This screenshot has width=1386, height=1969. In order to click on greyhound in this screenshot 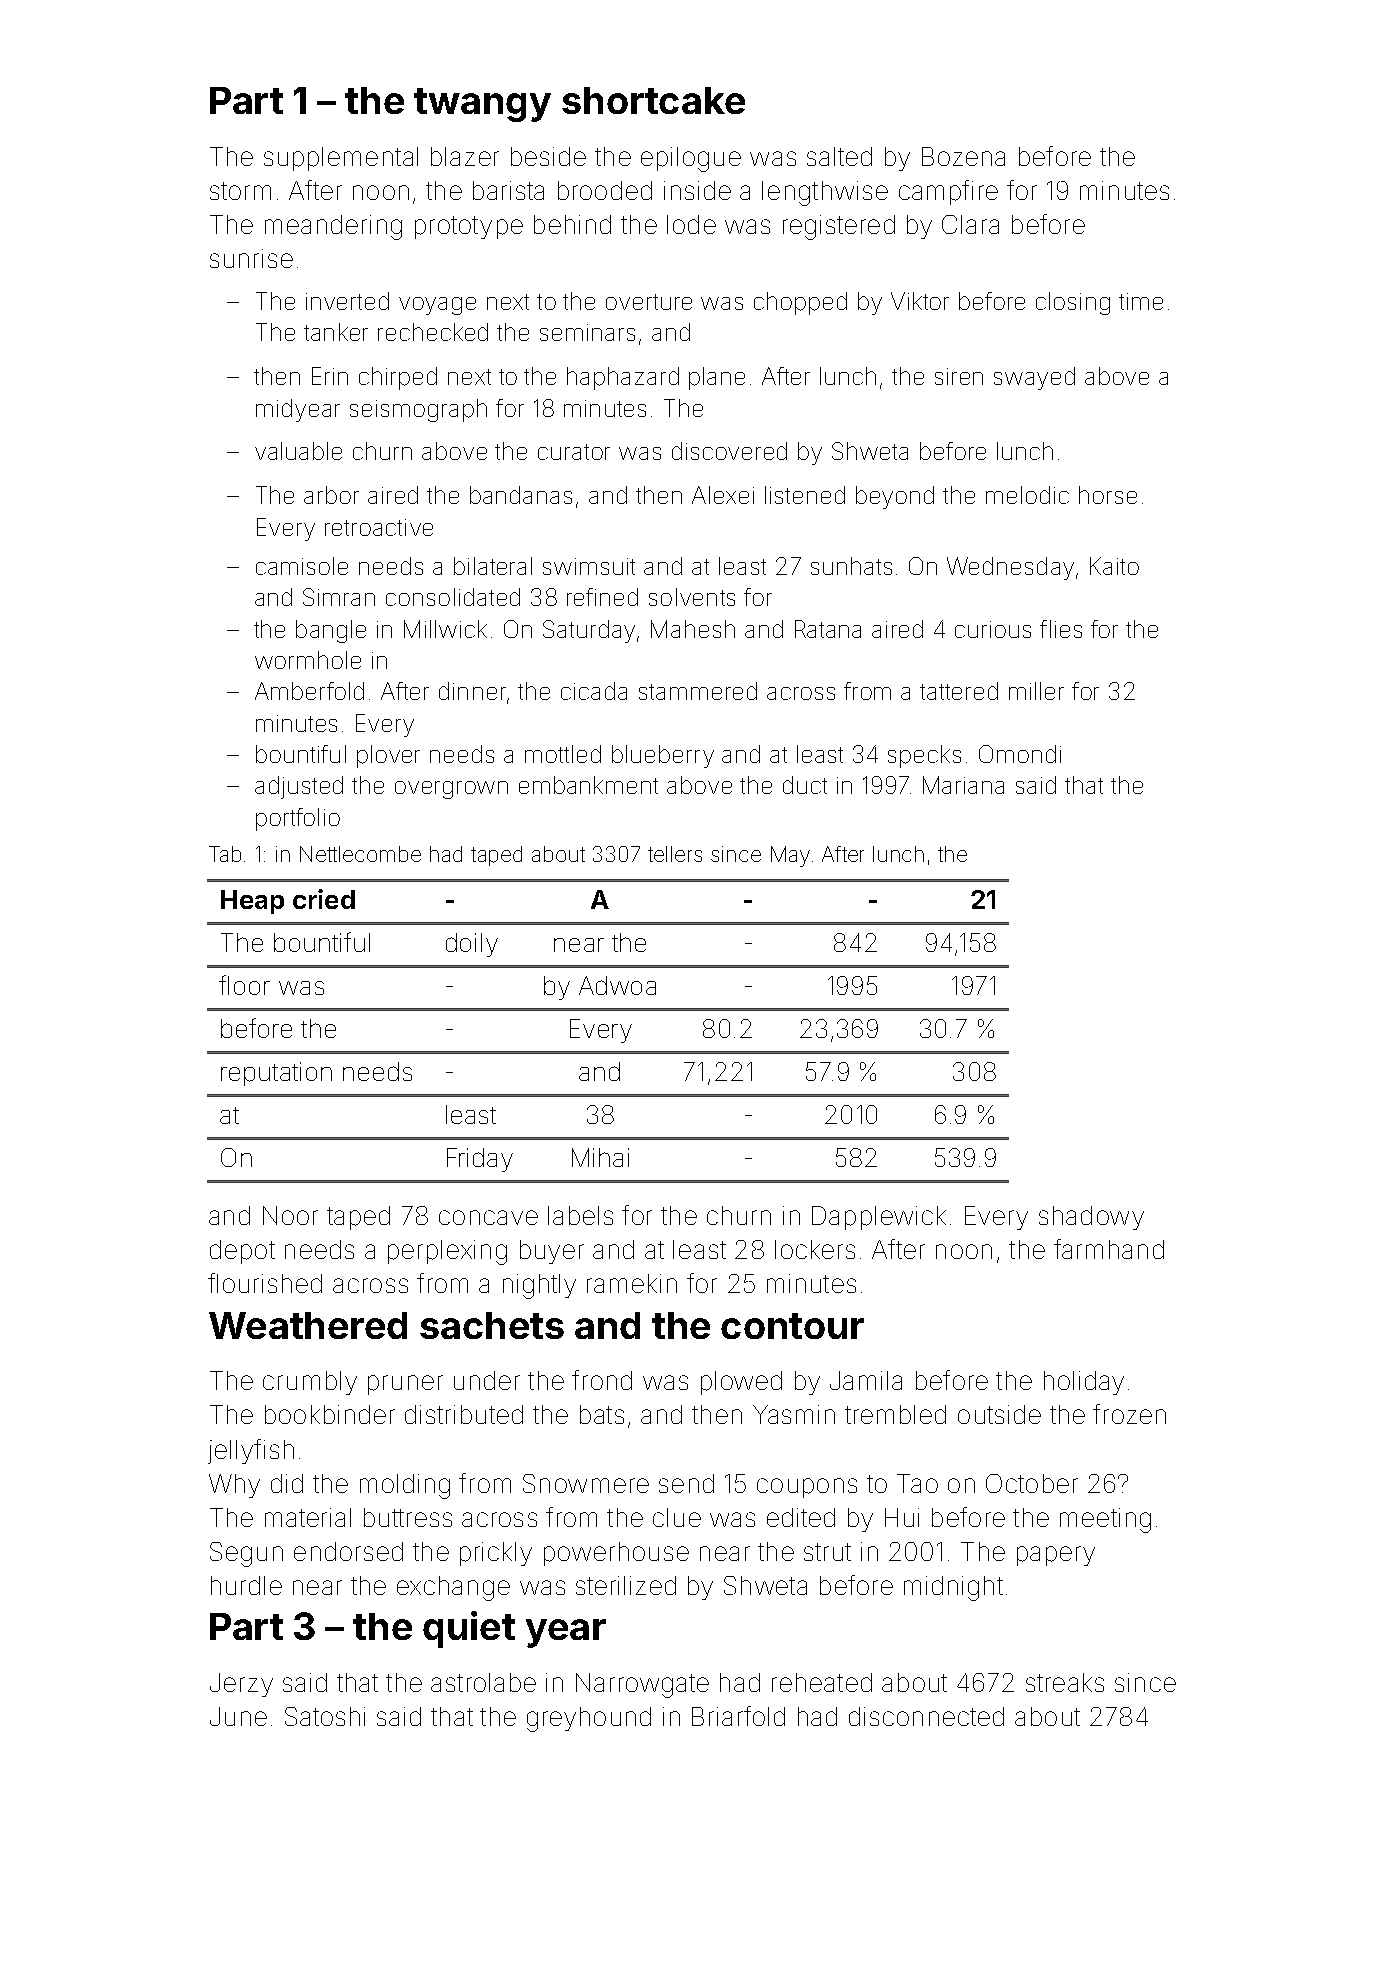, I will do `click(589, 1719)`.
